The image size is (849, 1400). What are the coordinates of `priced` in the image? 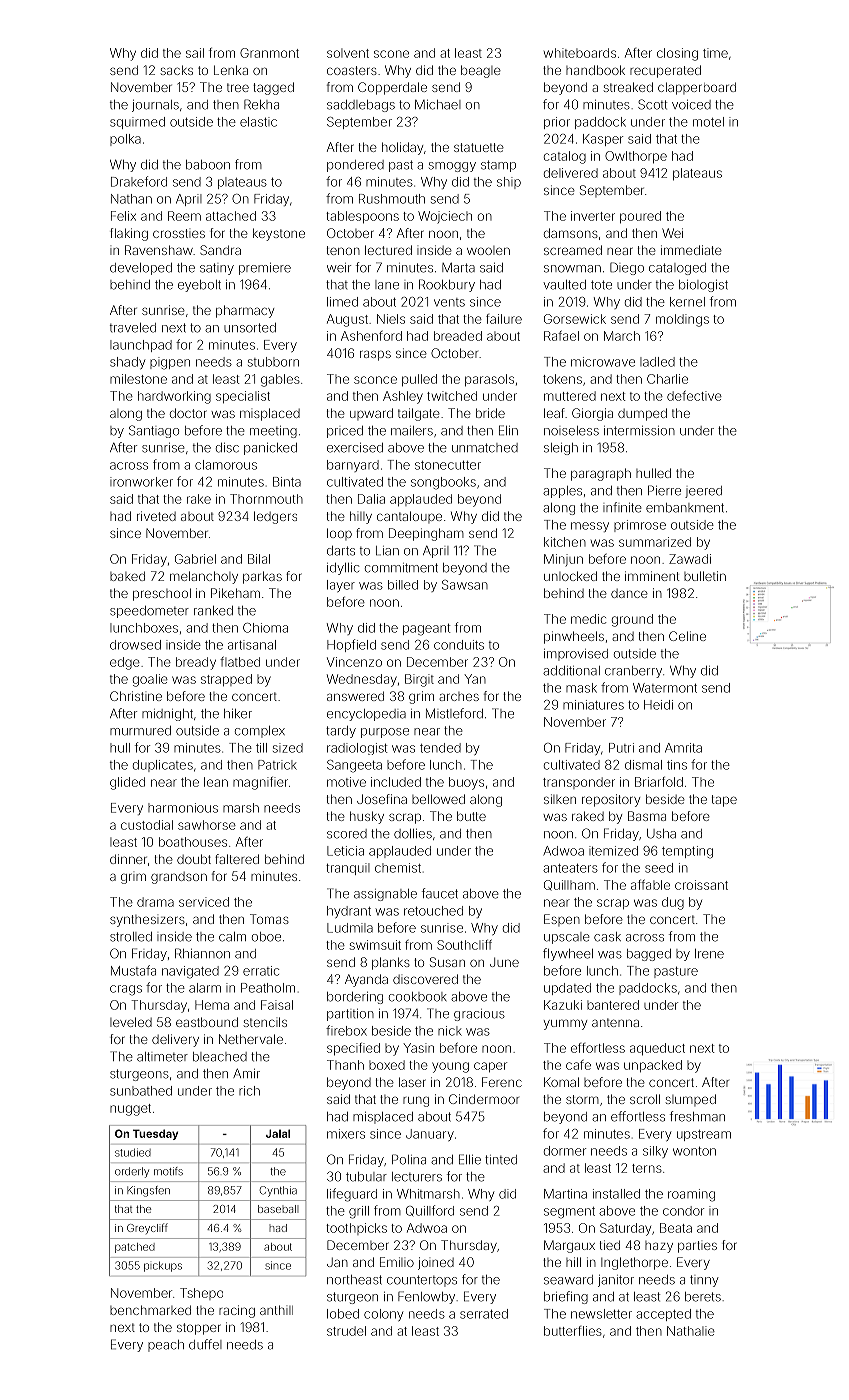 It's located at (345, 432).
